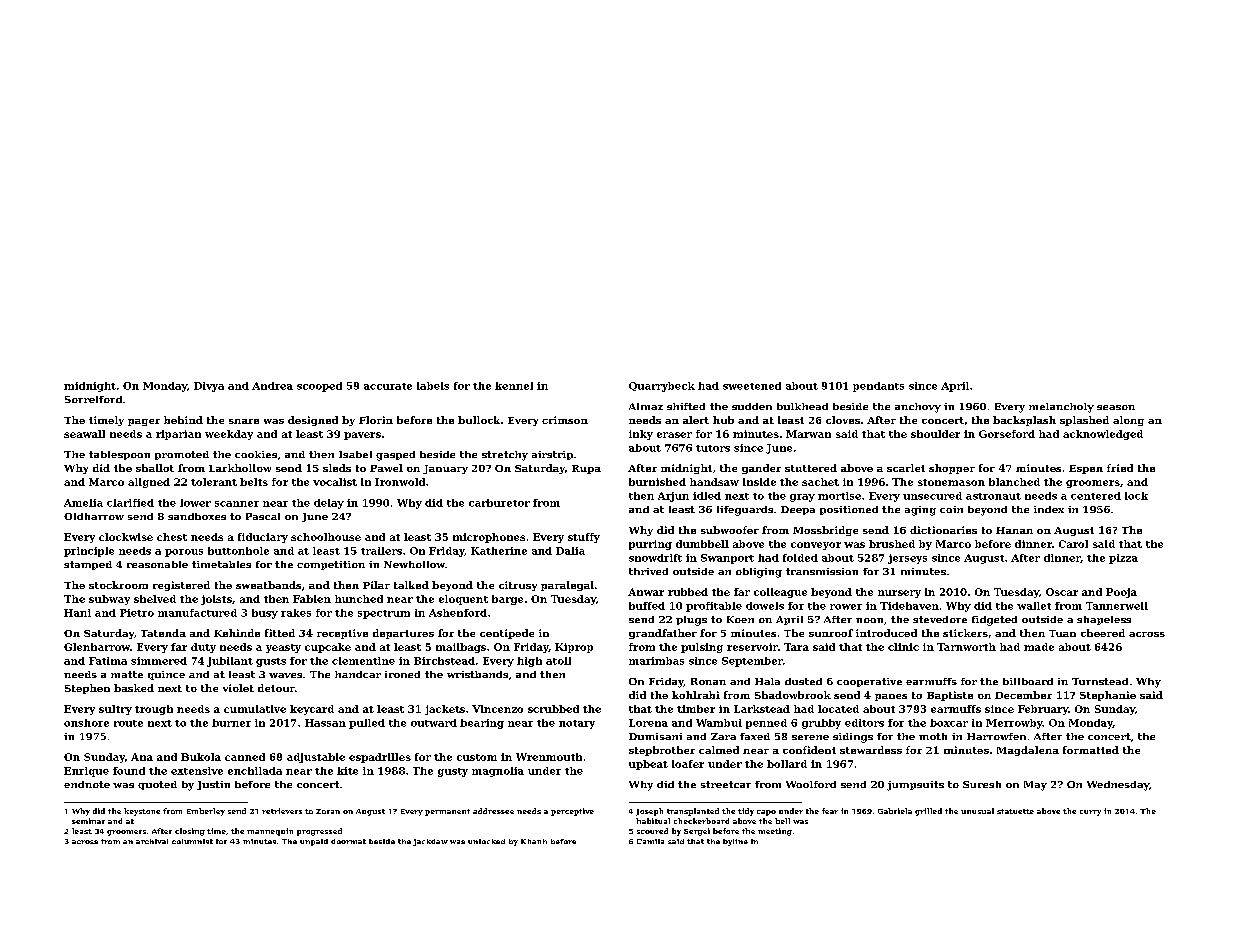 The image size is (1233, 952). What do you see at coordinates (534, 841) in the document?
I see `Khanh` at bounding box center [534, 841].
